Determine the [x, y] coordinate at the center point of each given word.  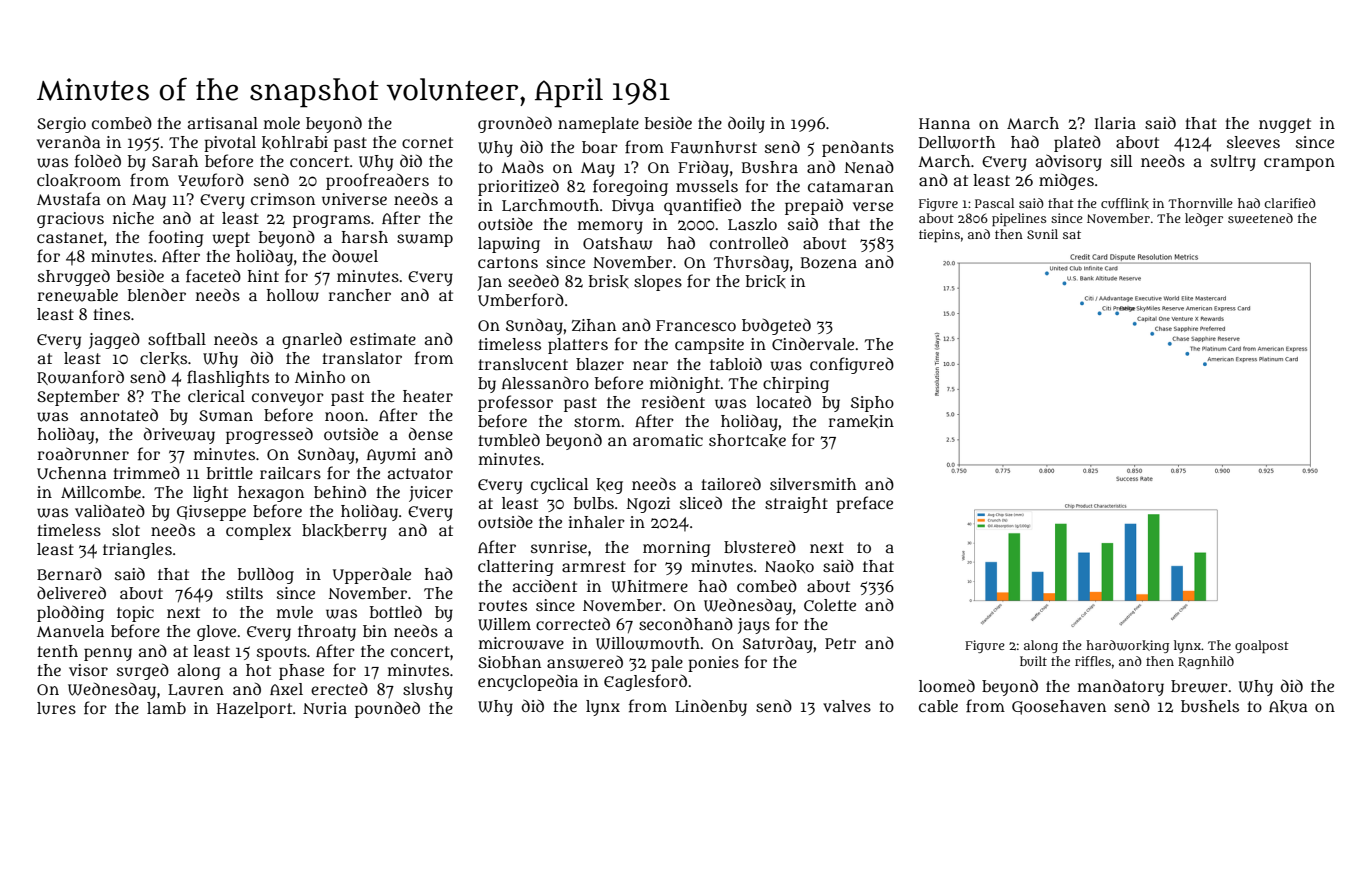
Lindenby [711, 707]
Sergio [61, 125]
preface [864, 504]
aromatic [668, 440]
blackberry [344, 532]
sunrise [559, 547]
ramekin [861, 421]
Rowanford [80, 377]
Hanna [944, 123]
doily [746, 124]
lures [56, 708]
